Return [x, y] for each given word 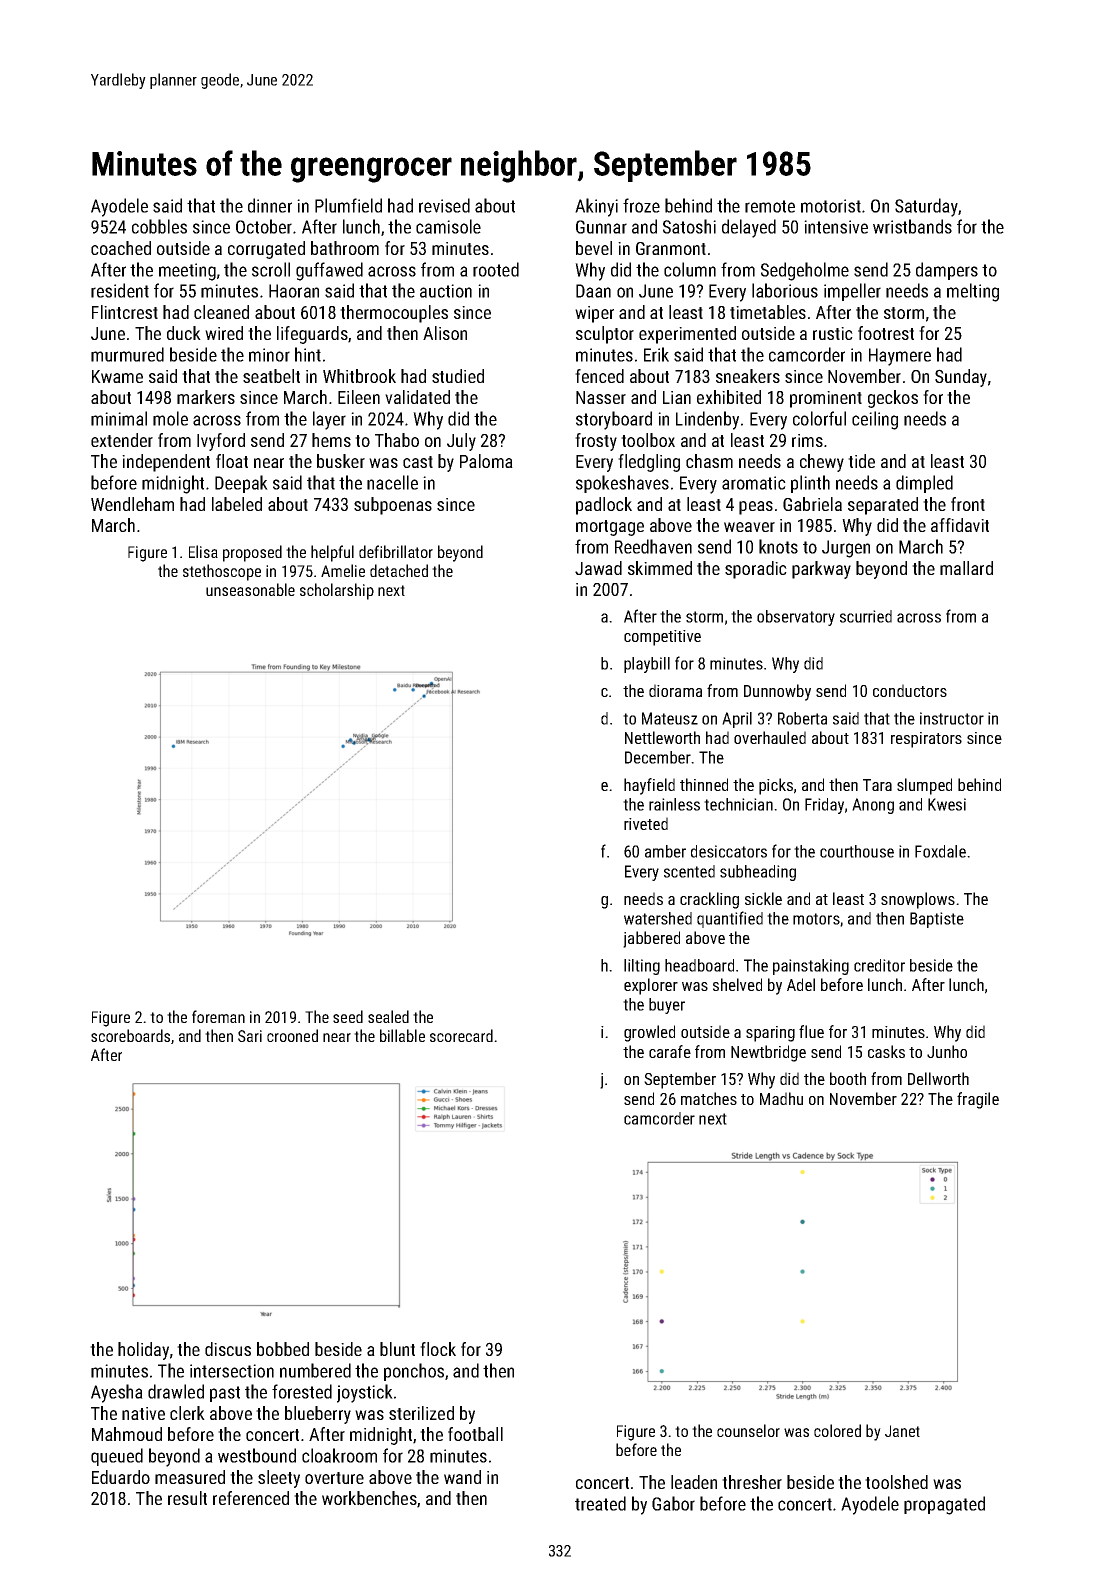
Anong [873, 806]
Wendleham [132, 504]
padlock [604, 506]
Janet [902, 1431]
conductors [910, 690]
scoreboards [130, 1035]
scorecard [461, 1035]
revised [444, 205]
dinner [270, 205]
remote [770, 206]
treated [600, 1503]
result [187, 1498]
